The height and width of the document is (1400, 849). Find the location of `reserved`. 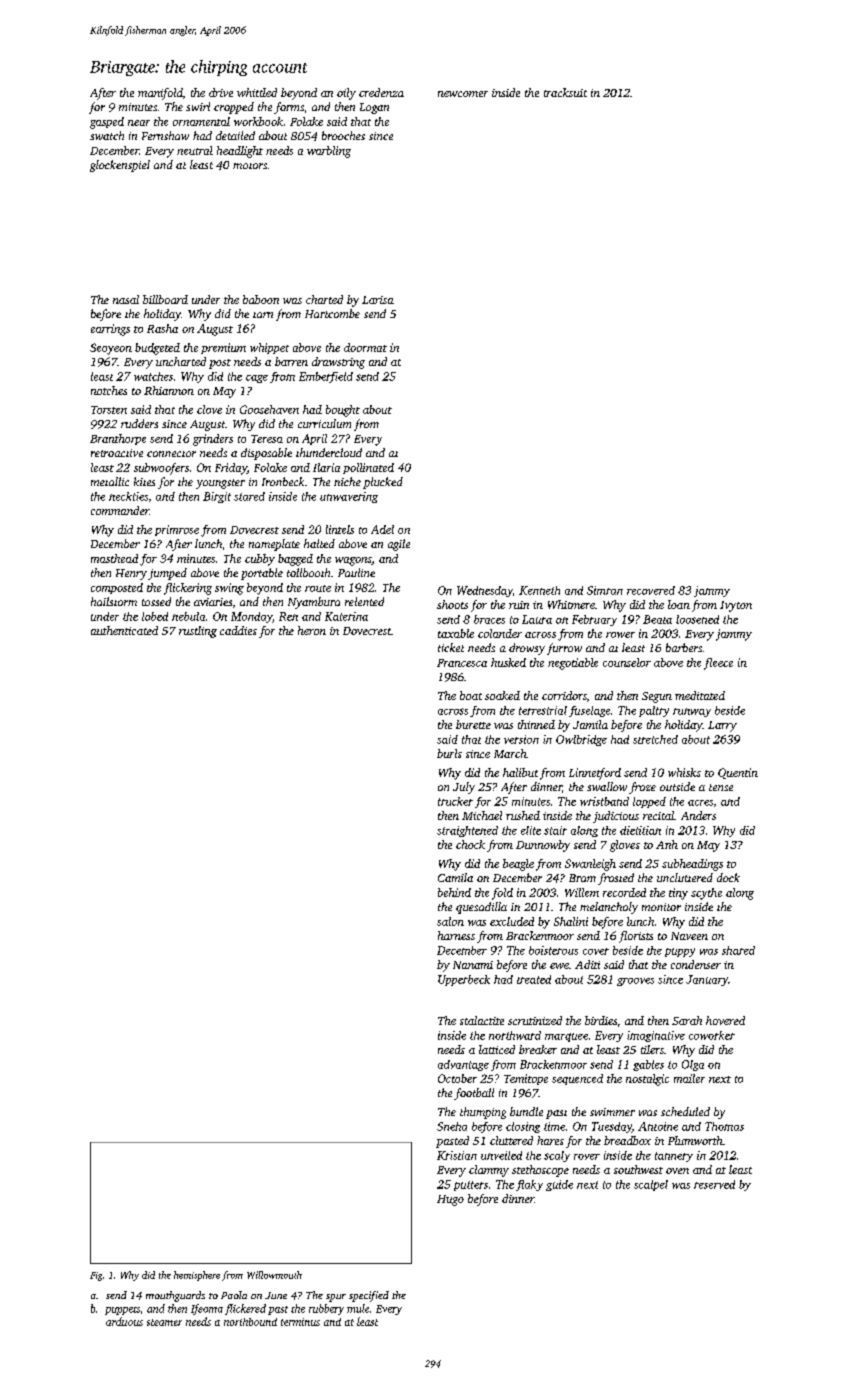

reserved is located at coordinates (714, 1184).
